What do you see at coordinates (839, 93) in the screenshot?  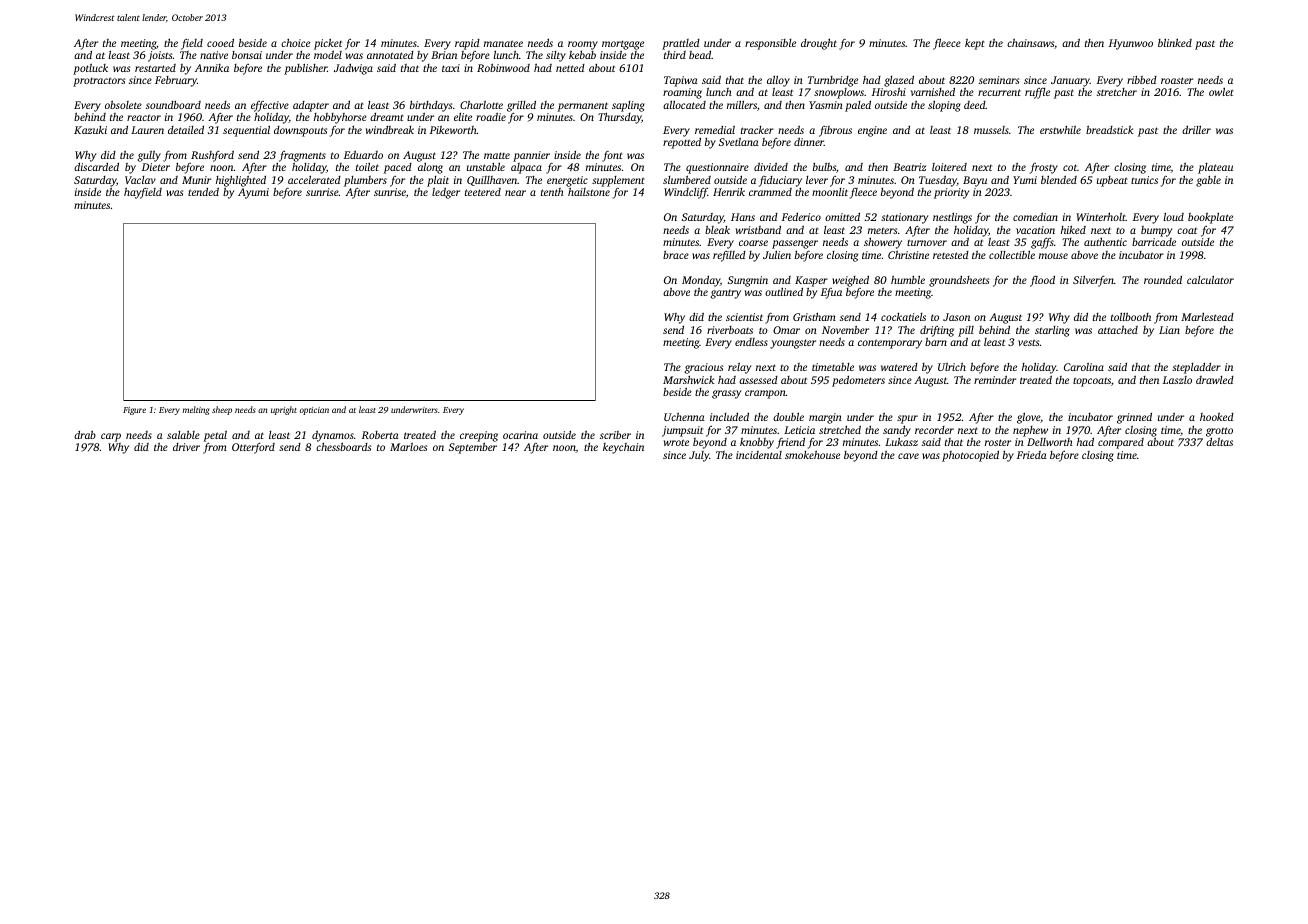 I see `snowplows` at bounding box center [839, 93].
